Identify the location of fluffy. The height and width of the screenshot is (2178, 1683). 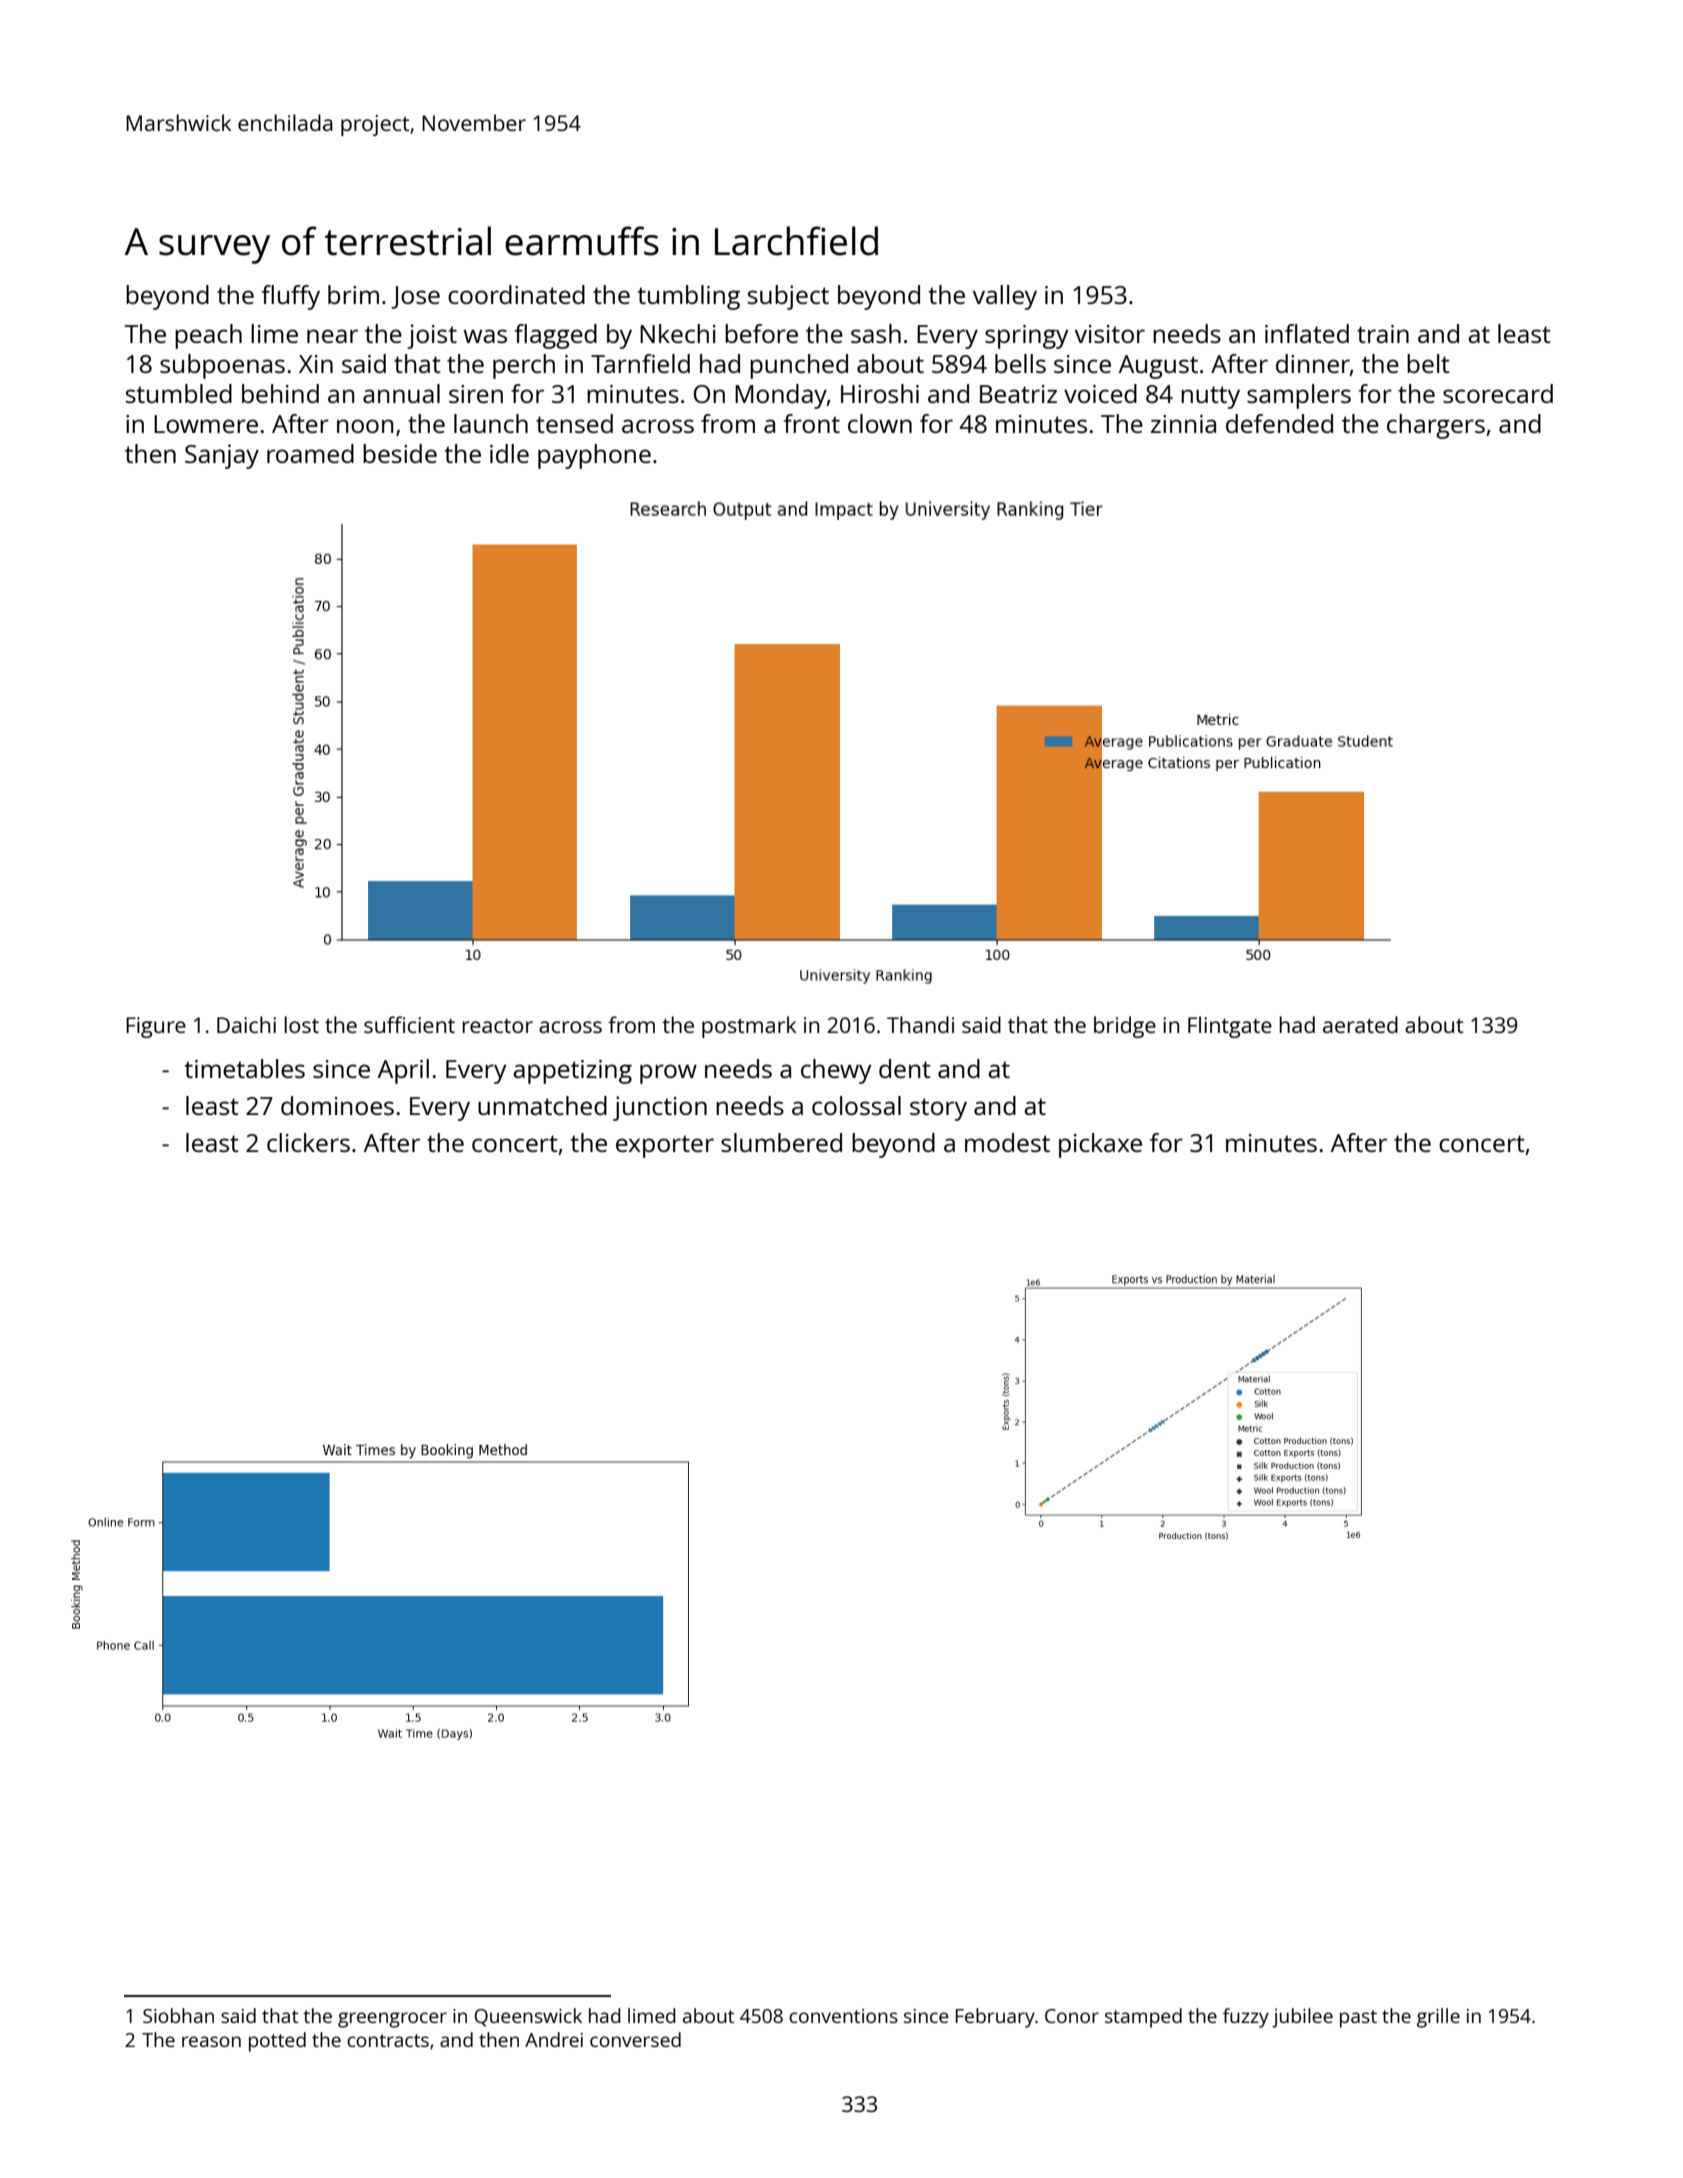
(291, 297).
